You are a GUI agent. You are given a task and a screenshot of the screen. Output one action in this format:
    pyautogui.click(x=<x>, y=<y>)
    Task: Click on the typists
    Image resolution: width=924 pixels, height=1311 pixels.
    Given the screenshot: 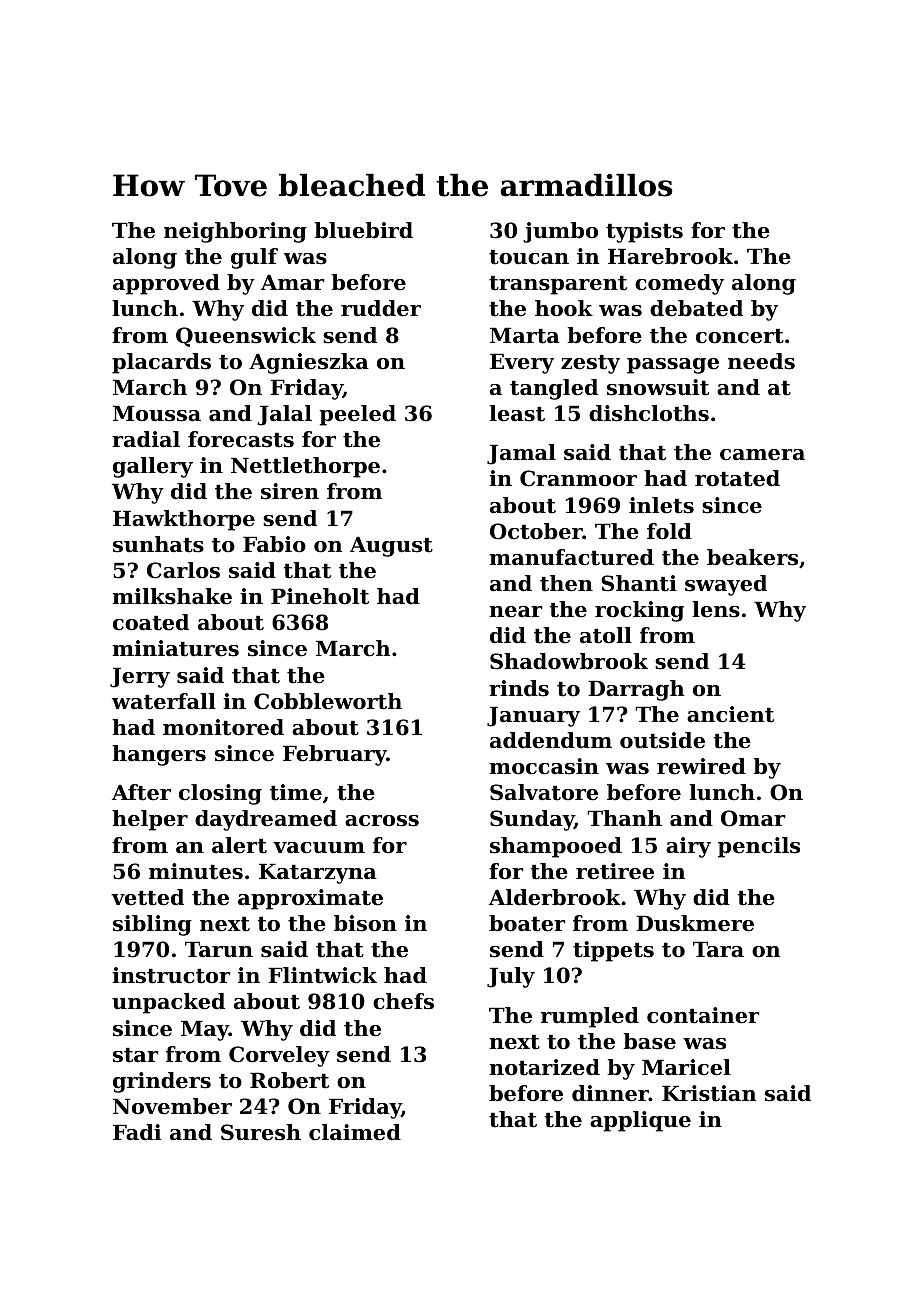 What is the action you would take?
    pyautogui.click(x=644, y=232)
